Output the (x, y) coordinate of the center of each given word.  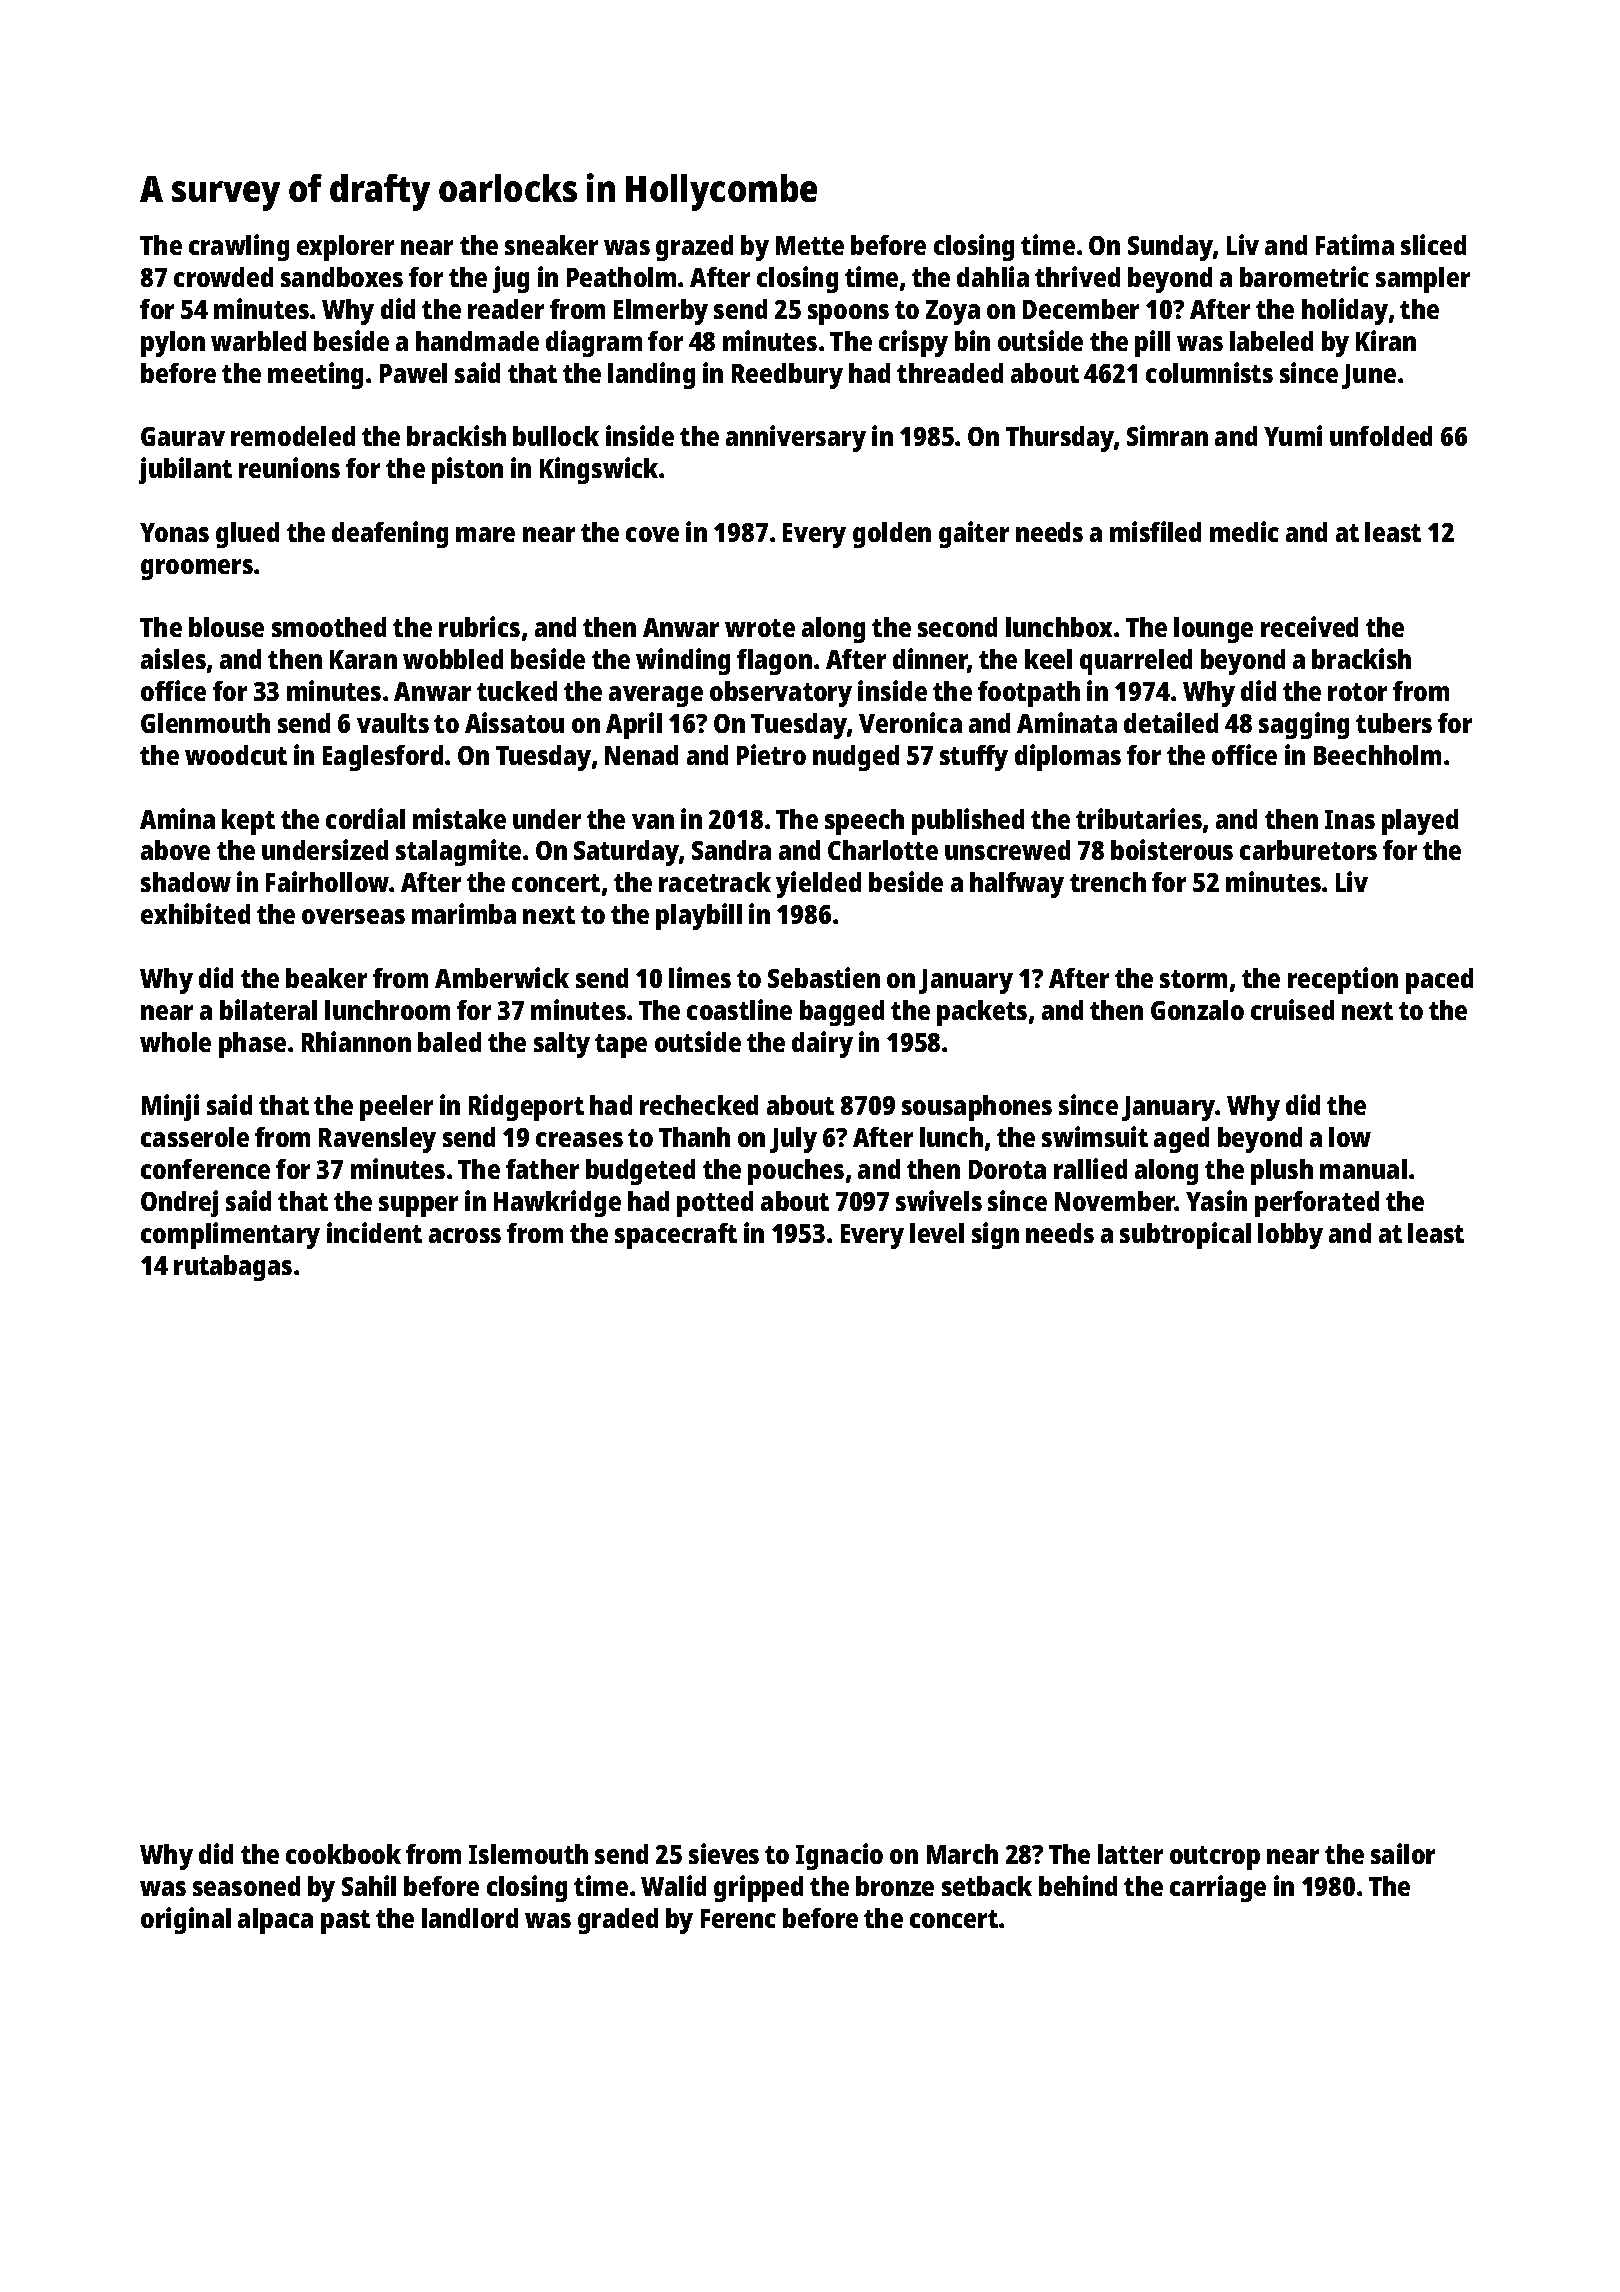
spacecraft (676, 1236)
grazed (694, 248)
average (656, 696)
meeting (315, 375)
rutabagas (233, 1268)
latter (1130, 1854)
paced (1439, 981)
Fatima (1355, 244)
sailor (1403, 1853)
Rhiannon (356, 1041)
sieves (724, 1853)
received (1309, 626)
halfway (1017, 885)
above (175, 850)
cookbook (343, 1854)
